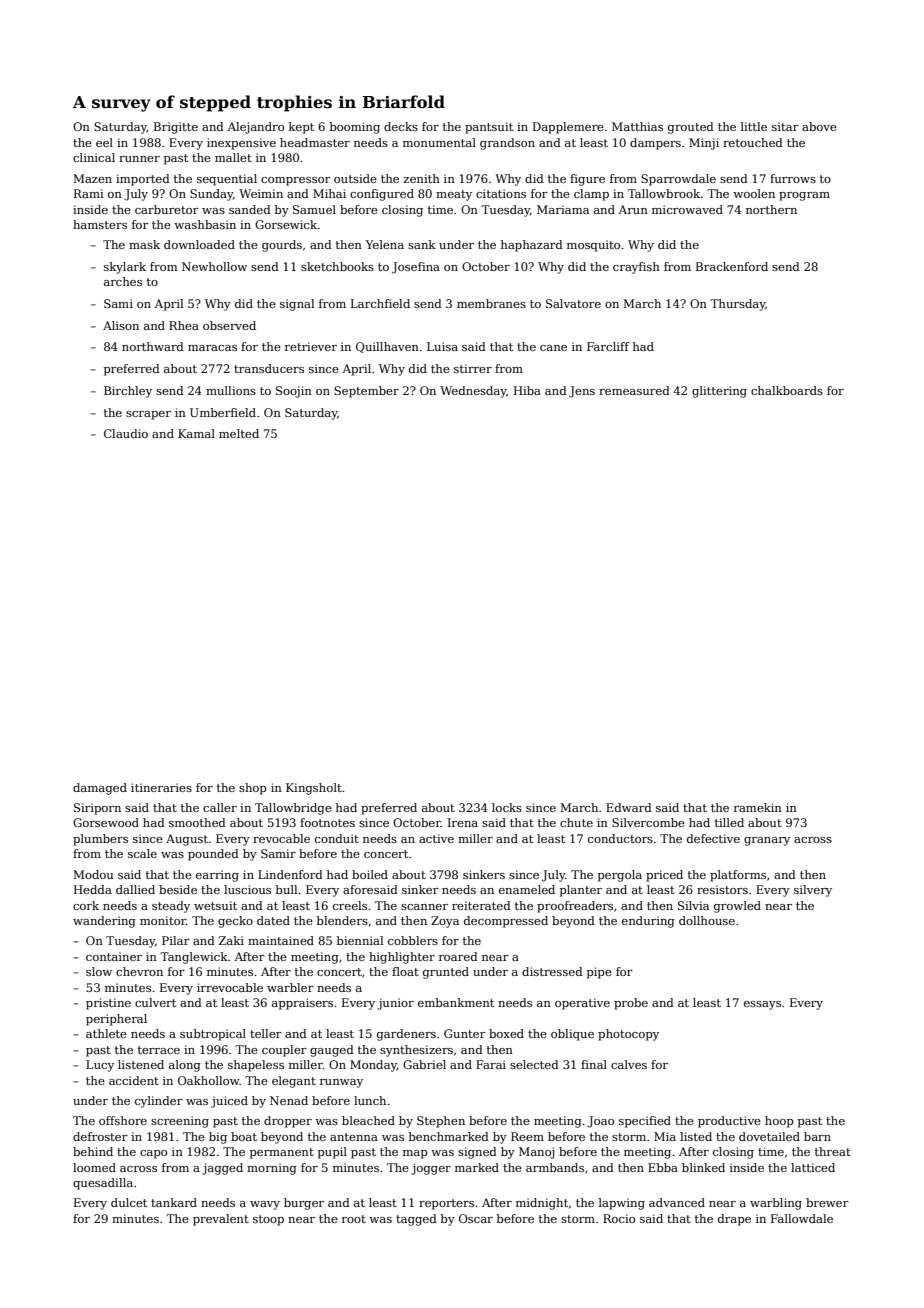 This document has height=1308, width=924. What do you see at coordinates (787, 390) in the document?
I see `chalkboards` at bounding box center [787, 390].
